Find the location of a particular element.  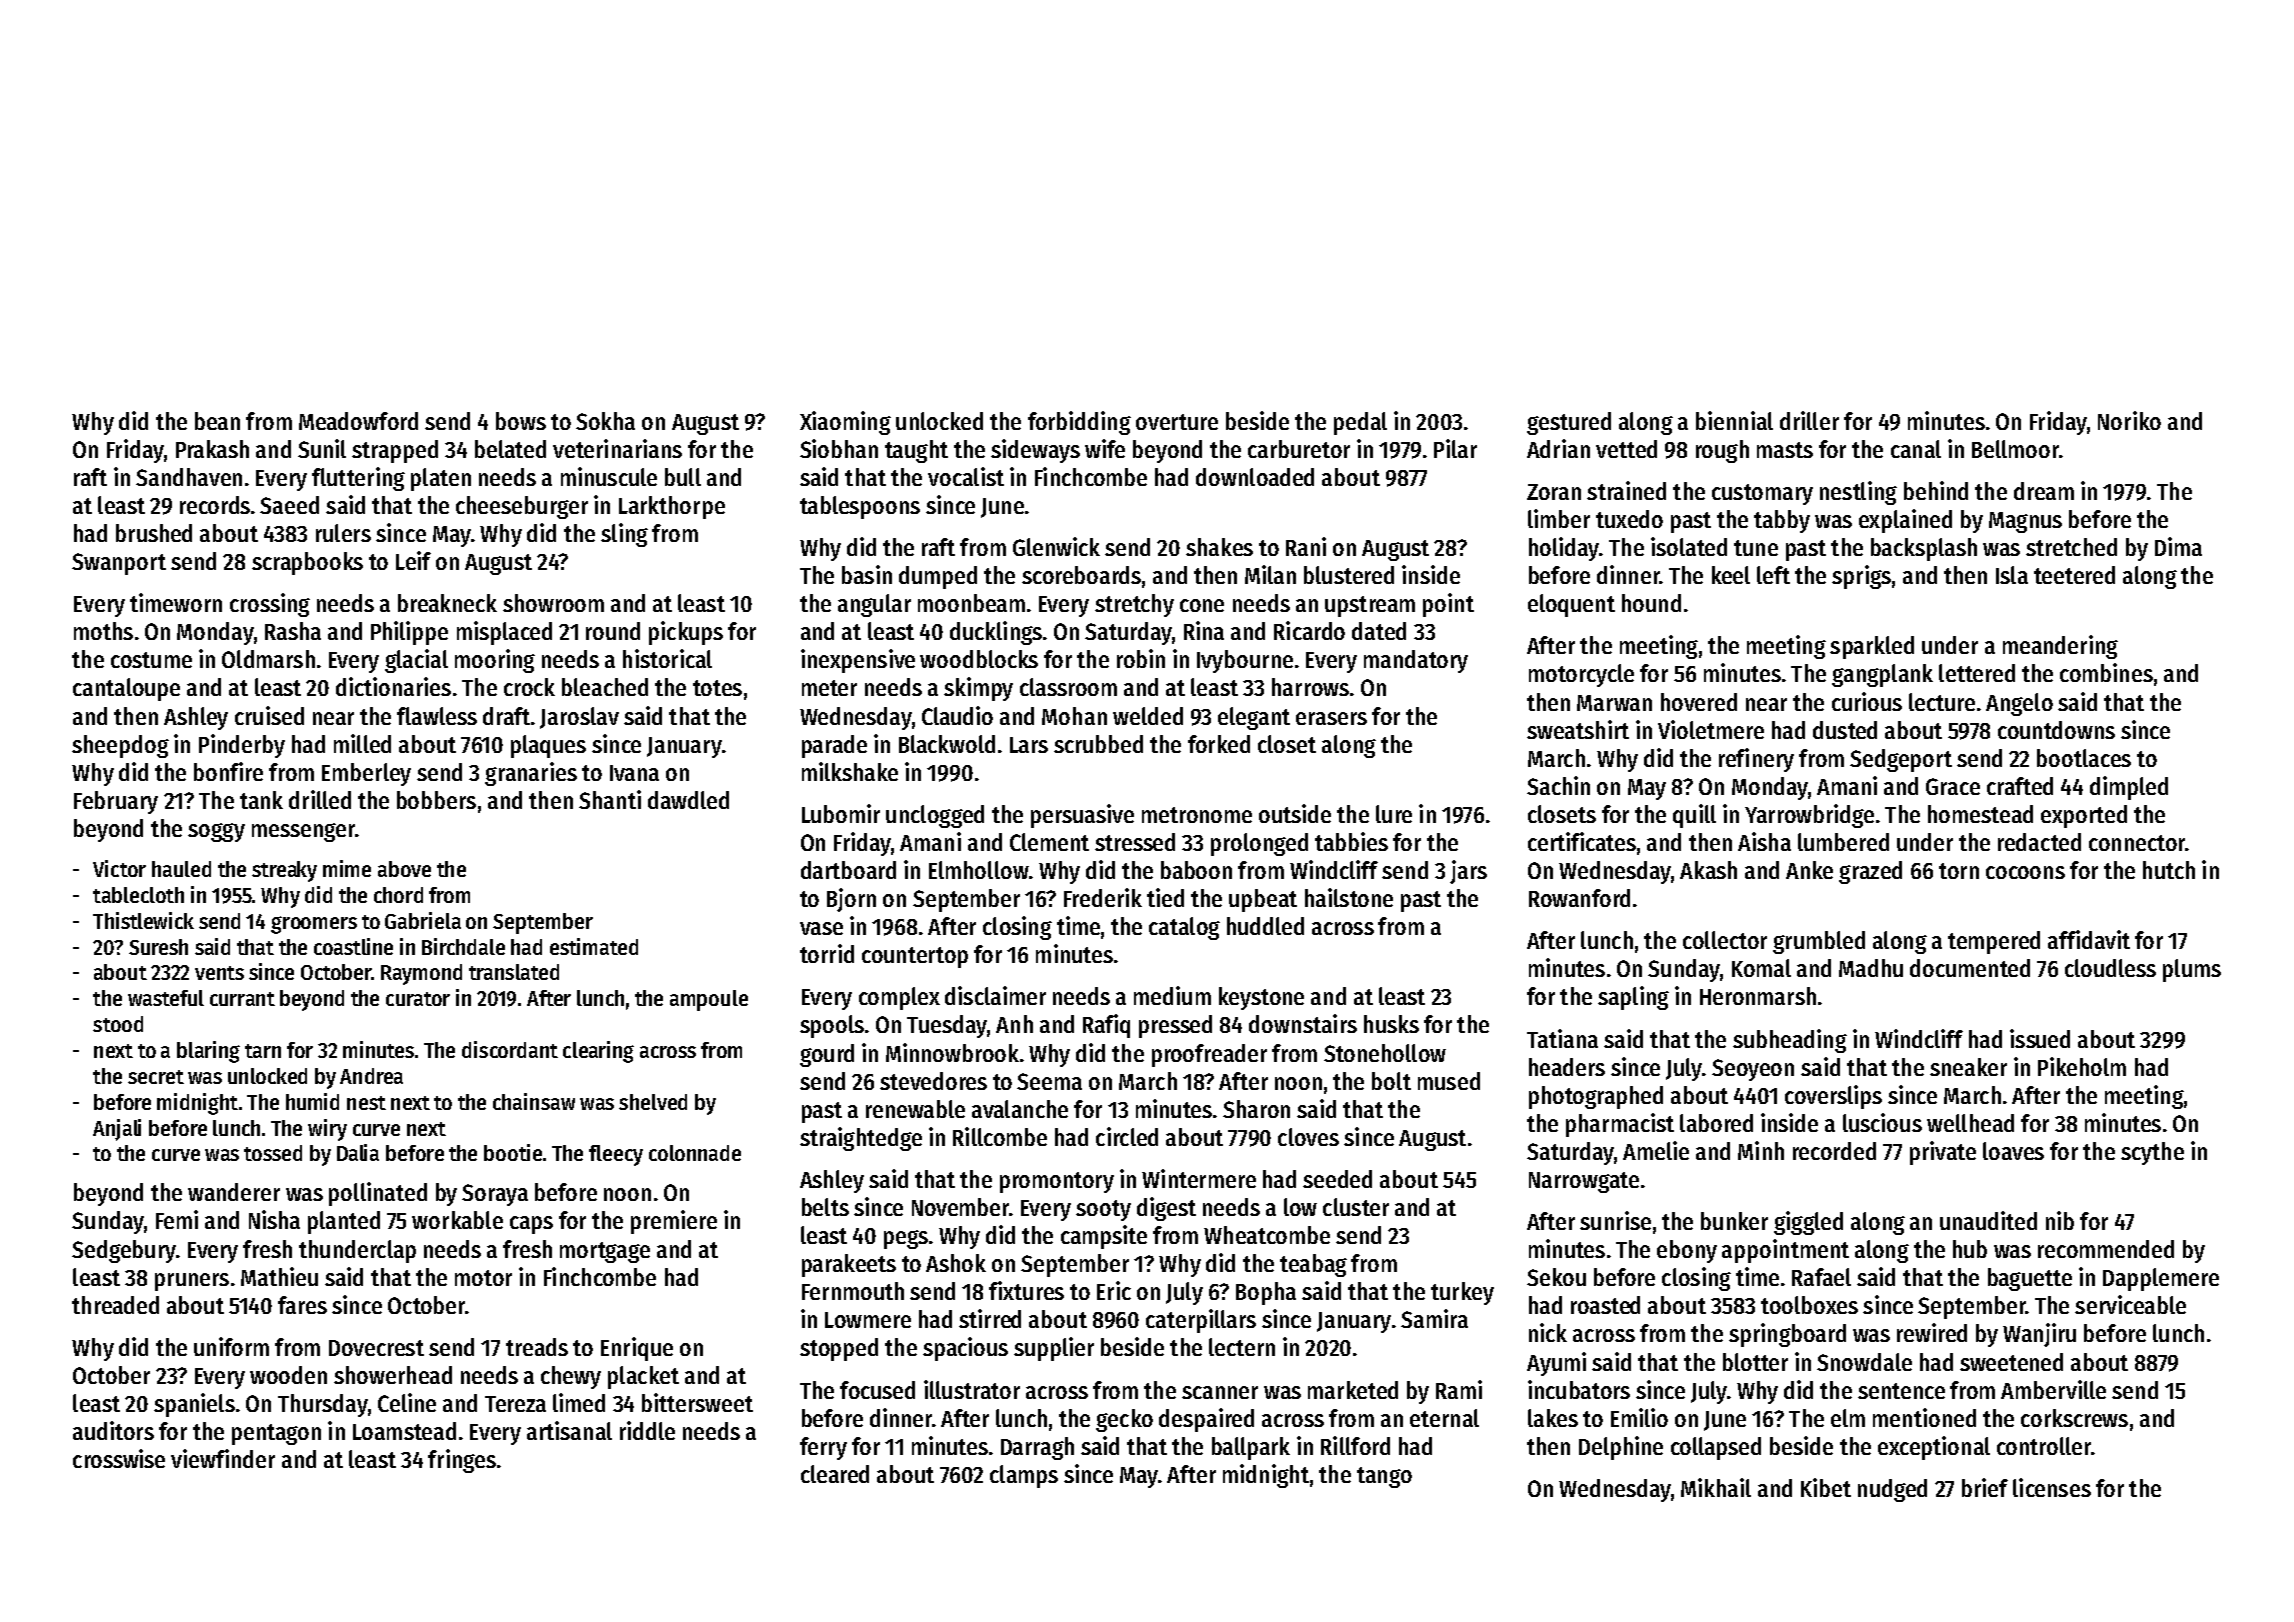

collector is located at coordinates (1725, 940).
